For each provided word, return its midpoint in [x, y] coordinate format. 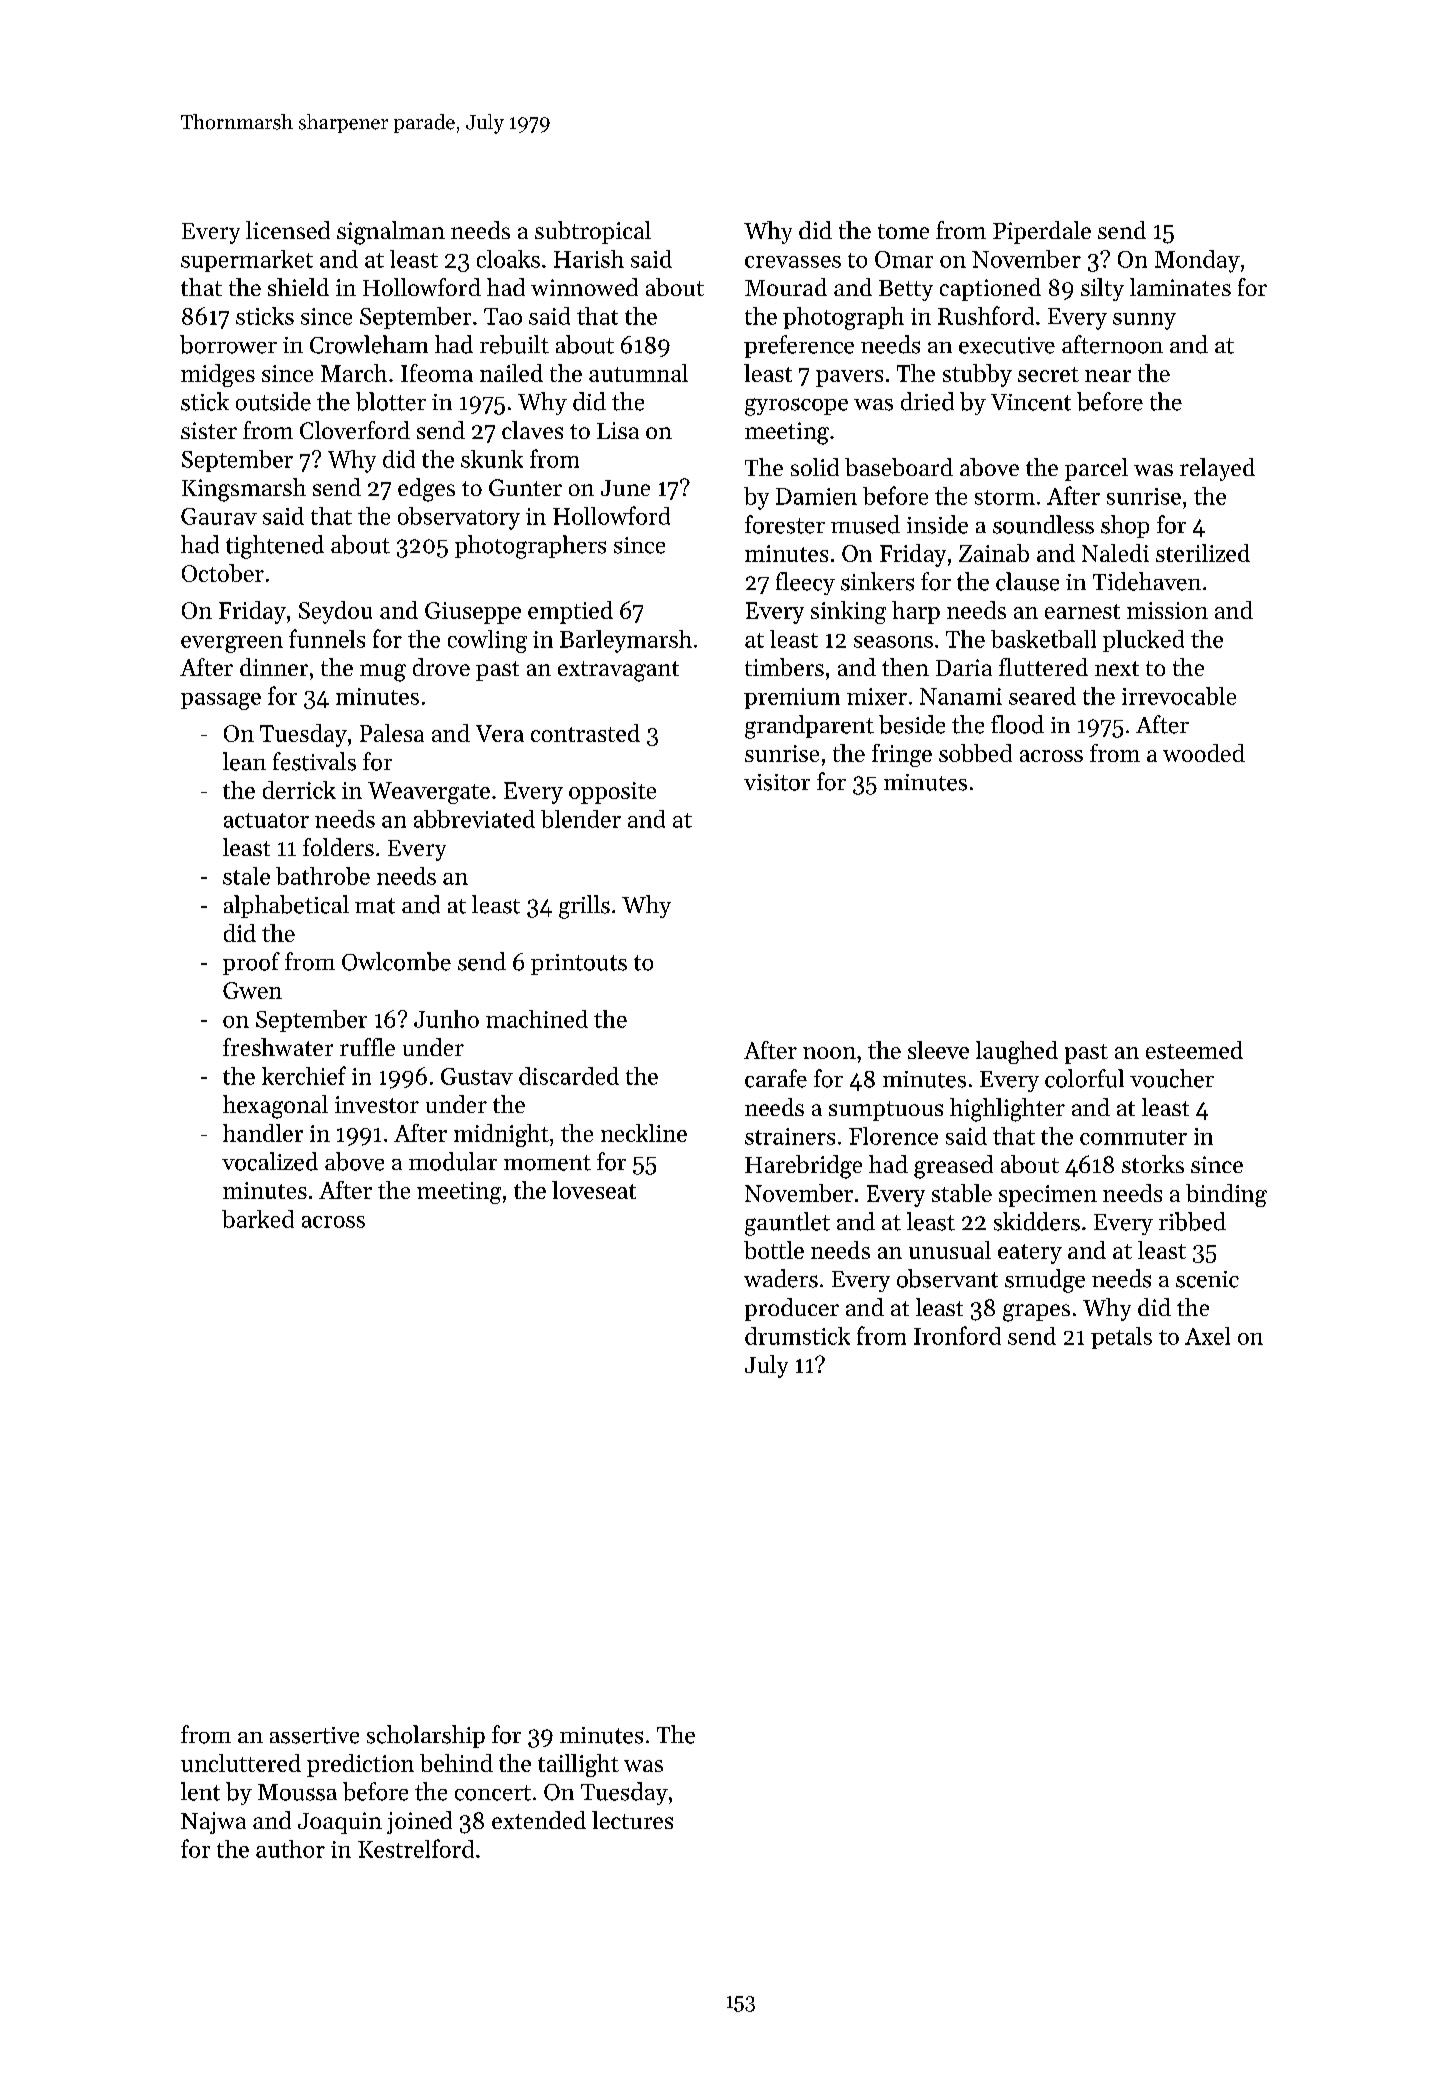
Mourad [786, 287]
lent [200, 1791]
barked [258, 1219]
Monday [1197, 261]
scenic [1207, 1279]
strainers [790, 1136]
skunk [492, 459]
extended [539, 1820]
